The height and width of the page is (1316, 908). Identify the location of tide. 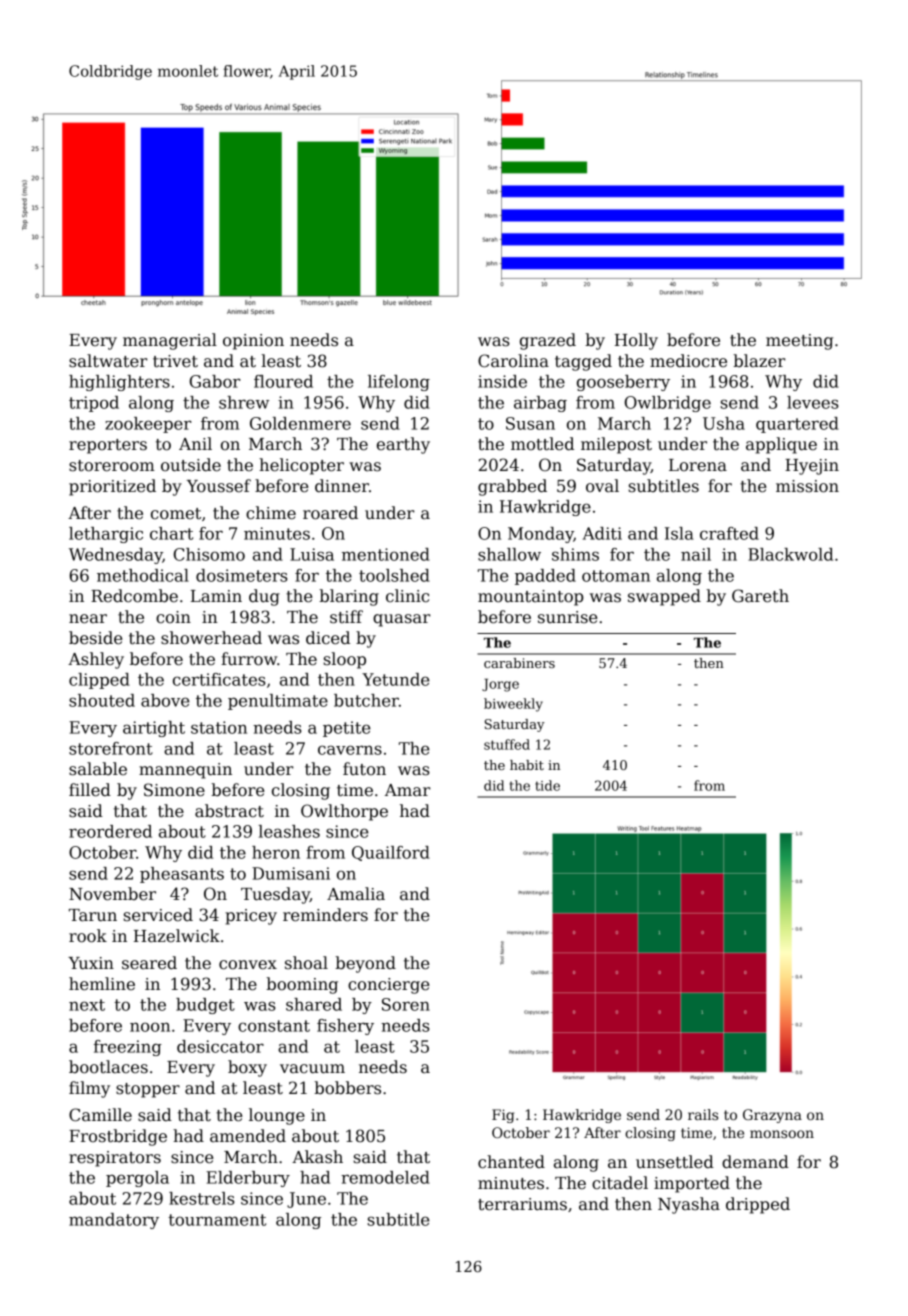
(547, 785).
